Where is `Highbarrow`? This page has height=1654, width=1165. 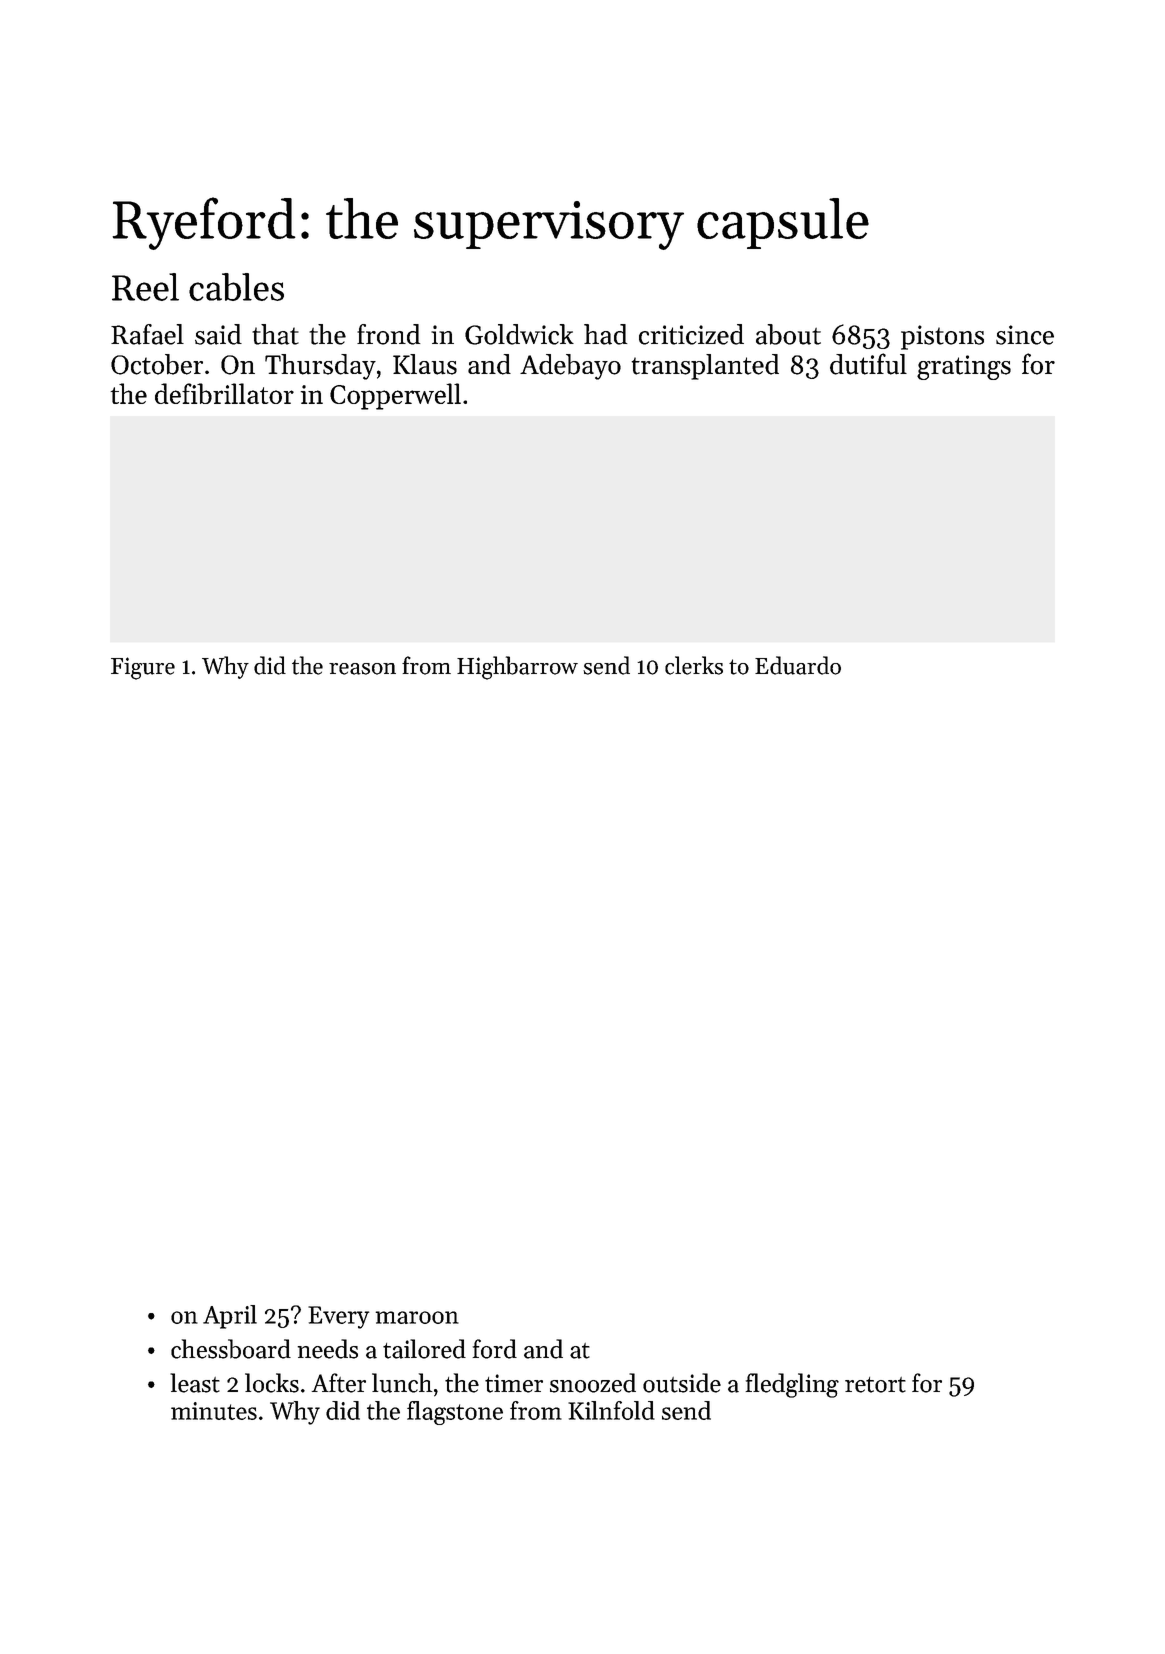
Highbarrow is located at coordinates (517, 668).
